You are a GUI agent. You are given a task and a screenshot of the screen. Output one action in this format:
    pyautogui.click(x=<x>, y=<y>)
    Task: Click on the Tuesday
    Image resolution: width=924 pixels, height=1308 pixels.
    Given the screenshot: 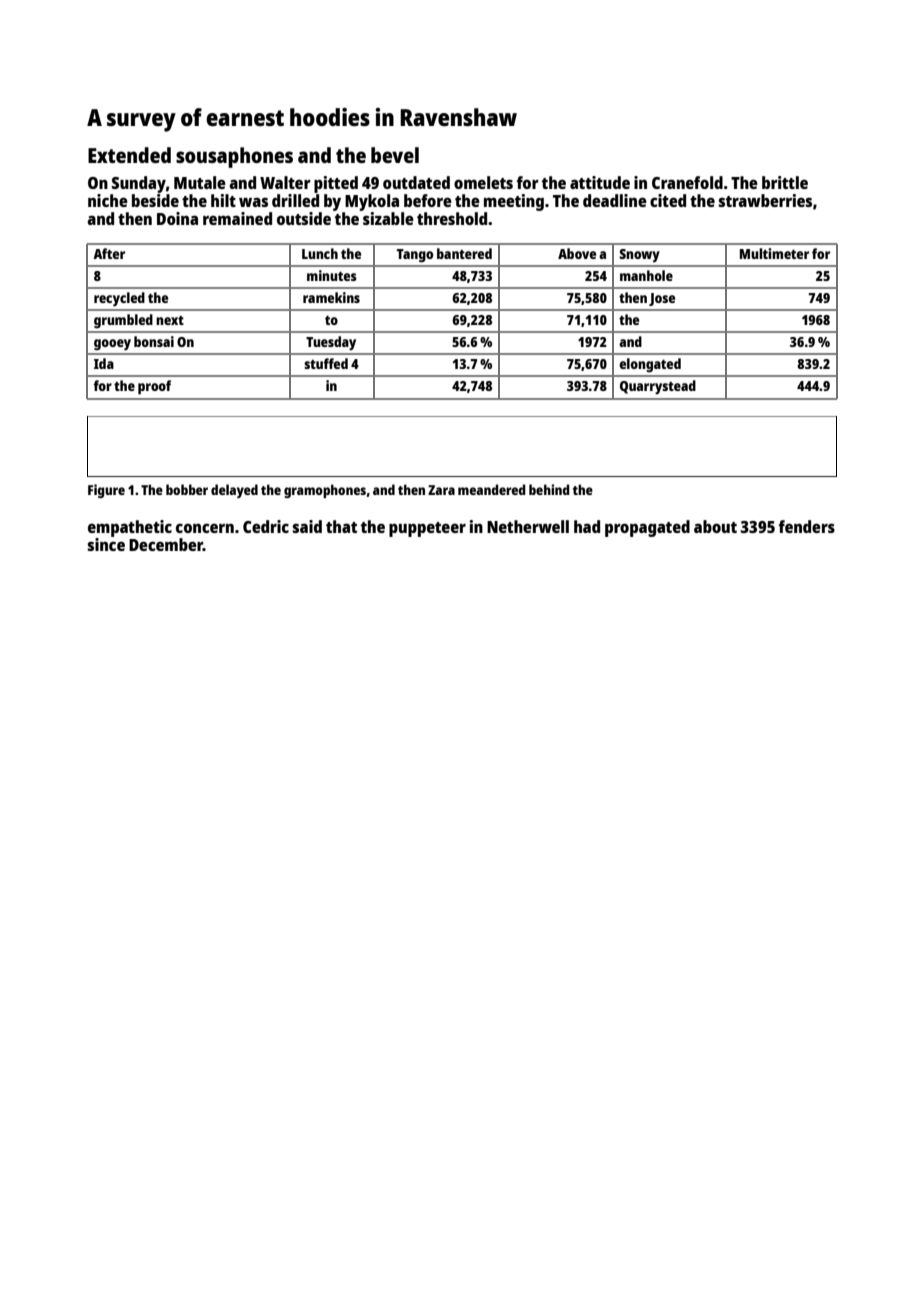 What is the action you would take?
    pyautogui.click(x=331, y=343)
